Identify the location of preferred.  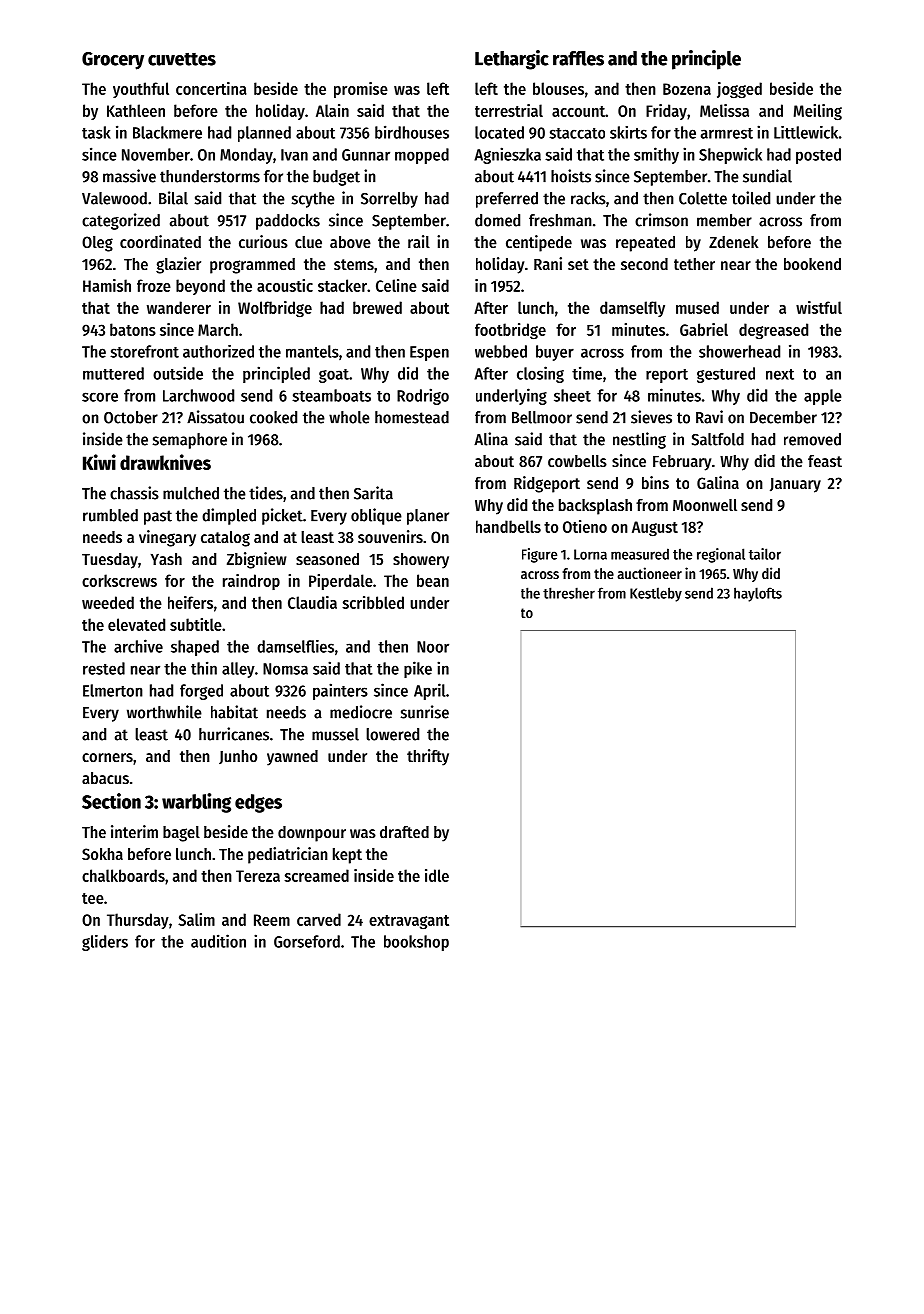
(507, 200).
